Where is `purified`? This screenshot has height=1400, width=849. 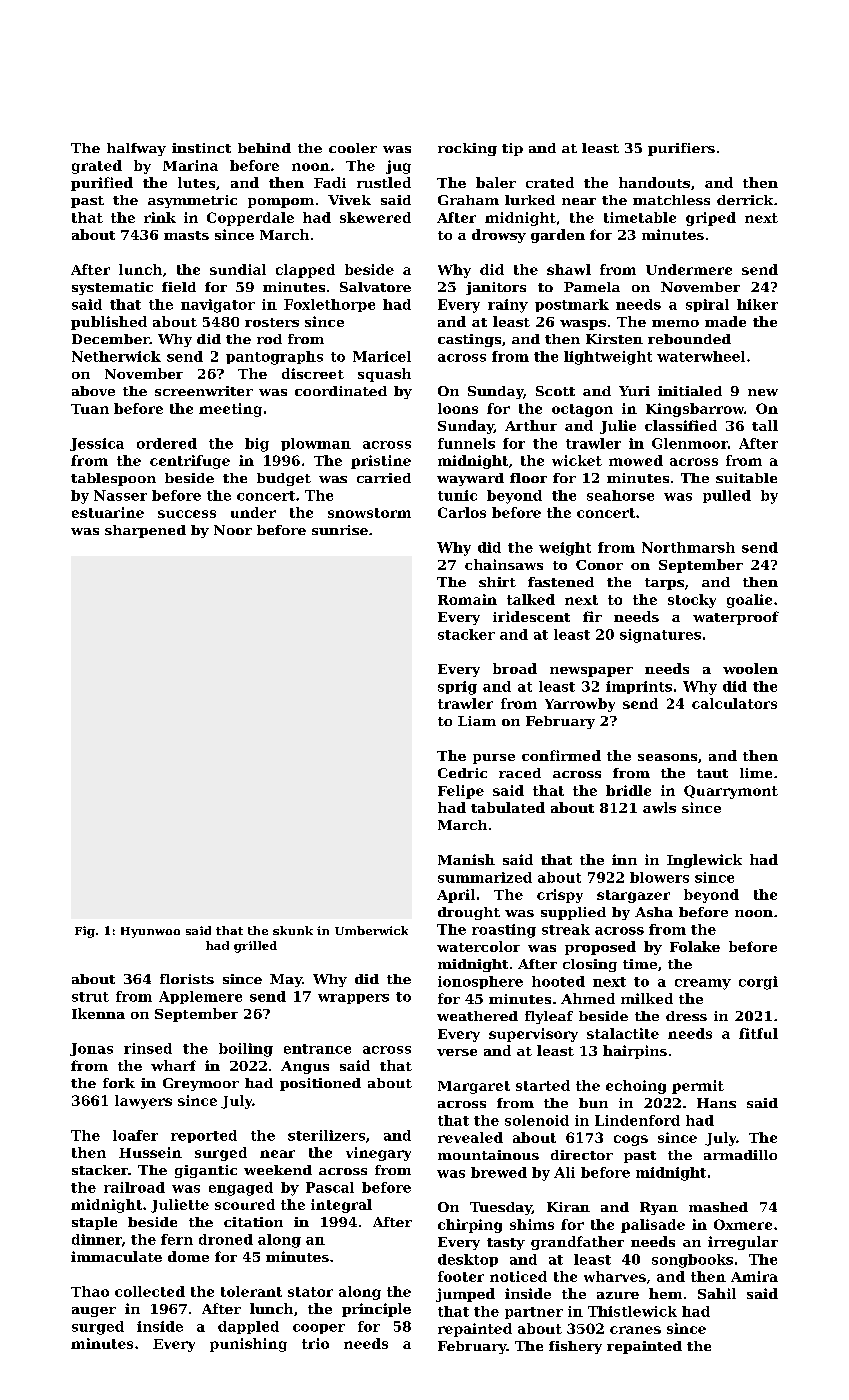 purified is located at coordinates (102, 184).
